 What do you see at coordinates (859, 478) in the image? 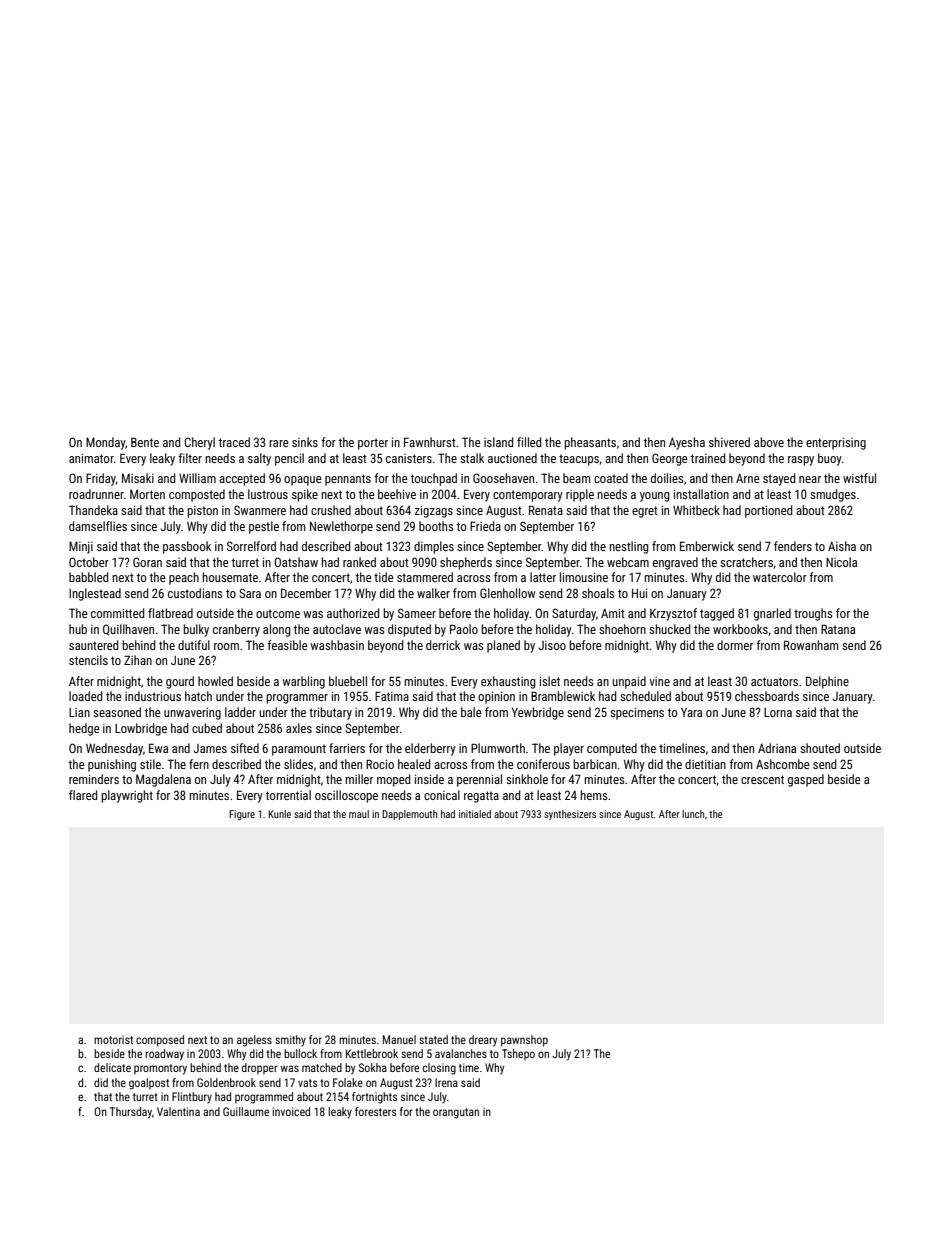
I see `wistful` at bounding box center [859, 478].
